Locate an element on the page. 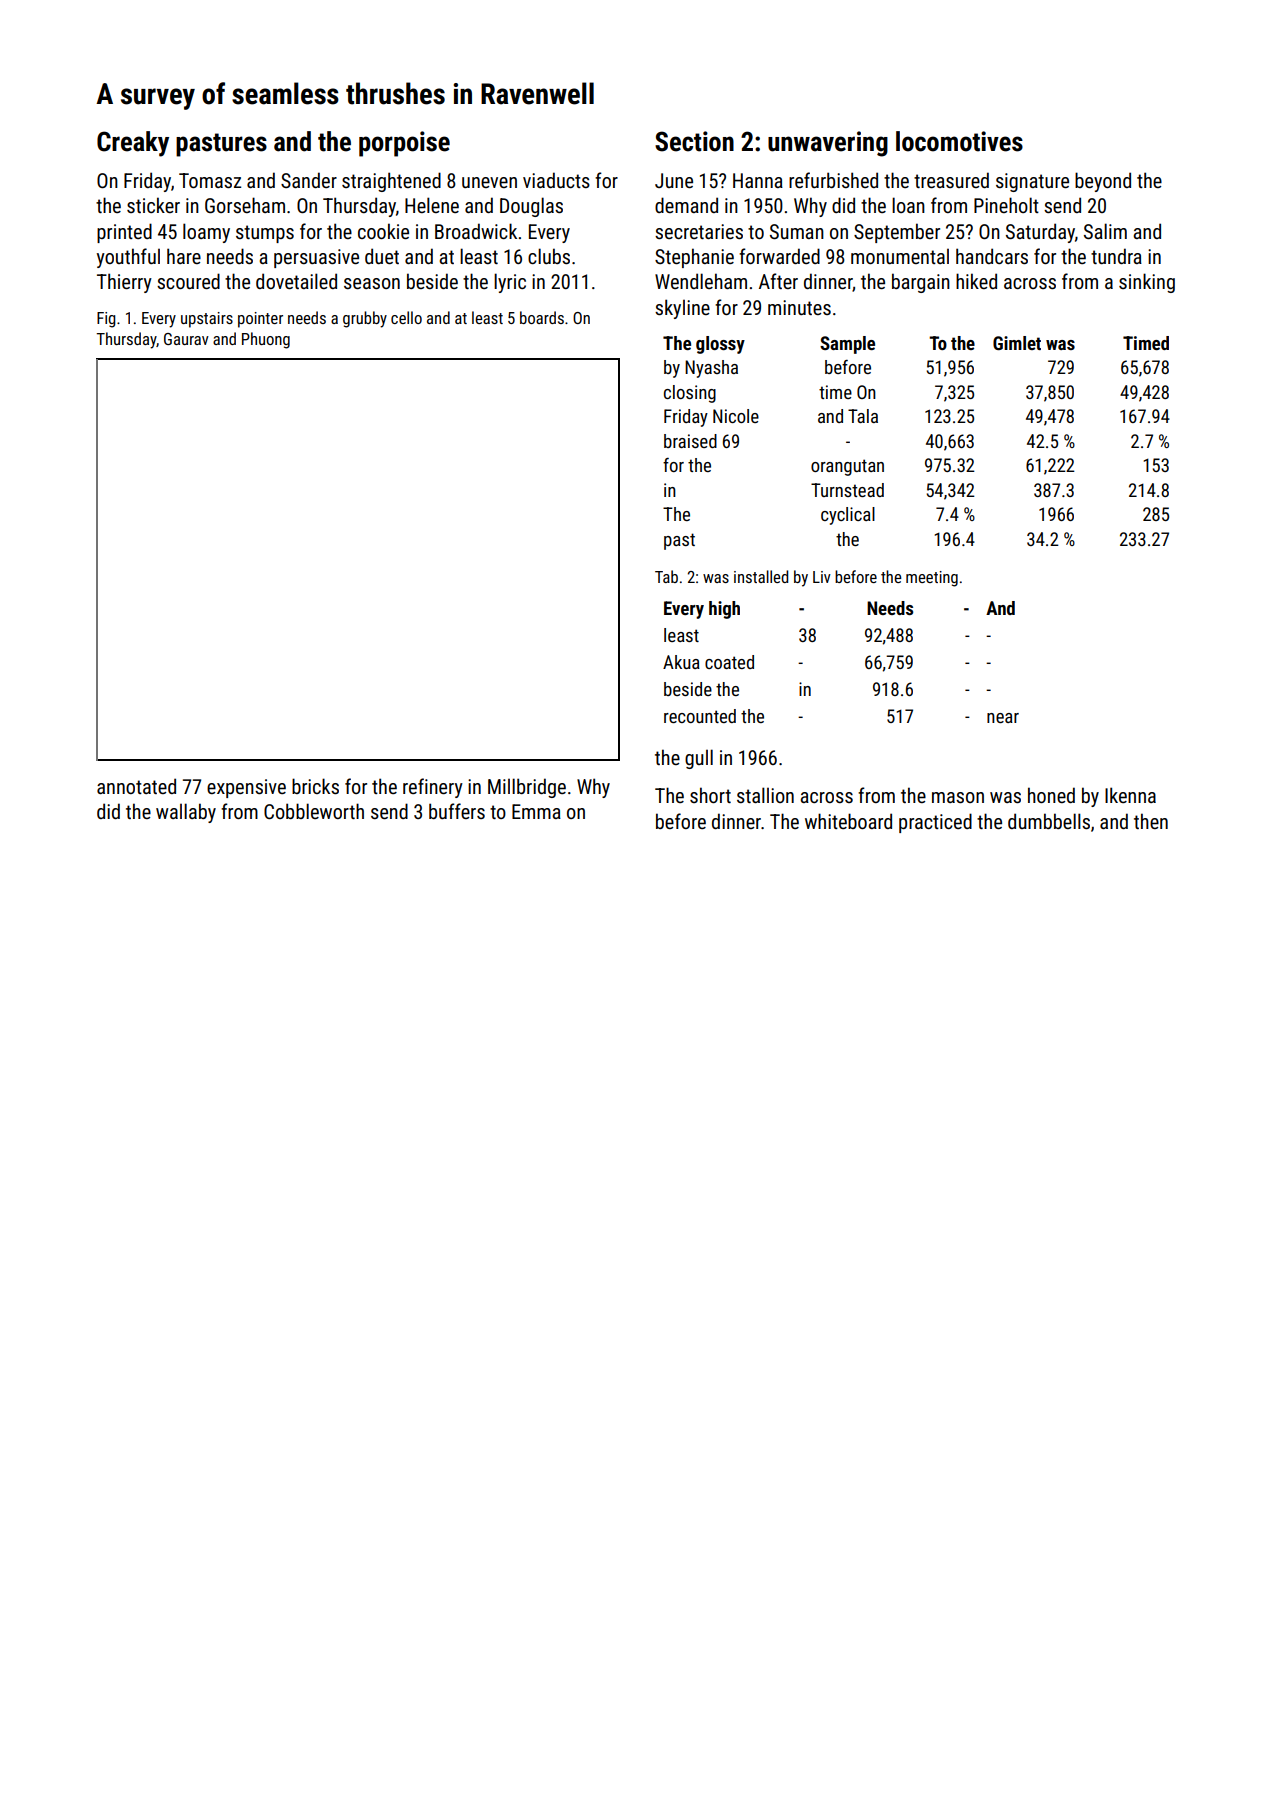 This document has height=1803, width=1275. refinery is located at coordinates (433, 788).
